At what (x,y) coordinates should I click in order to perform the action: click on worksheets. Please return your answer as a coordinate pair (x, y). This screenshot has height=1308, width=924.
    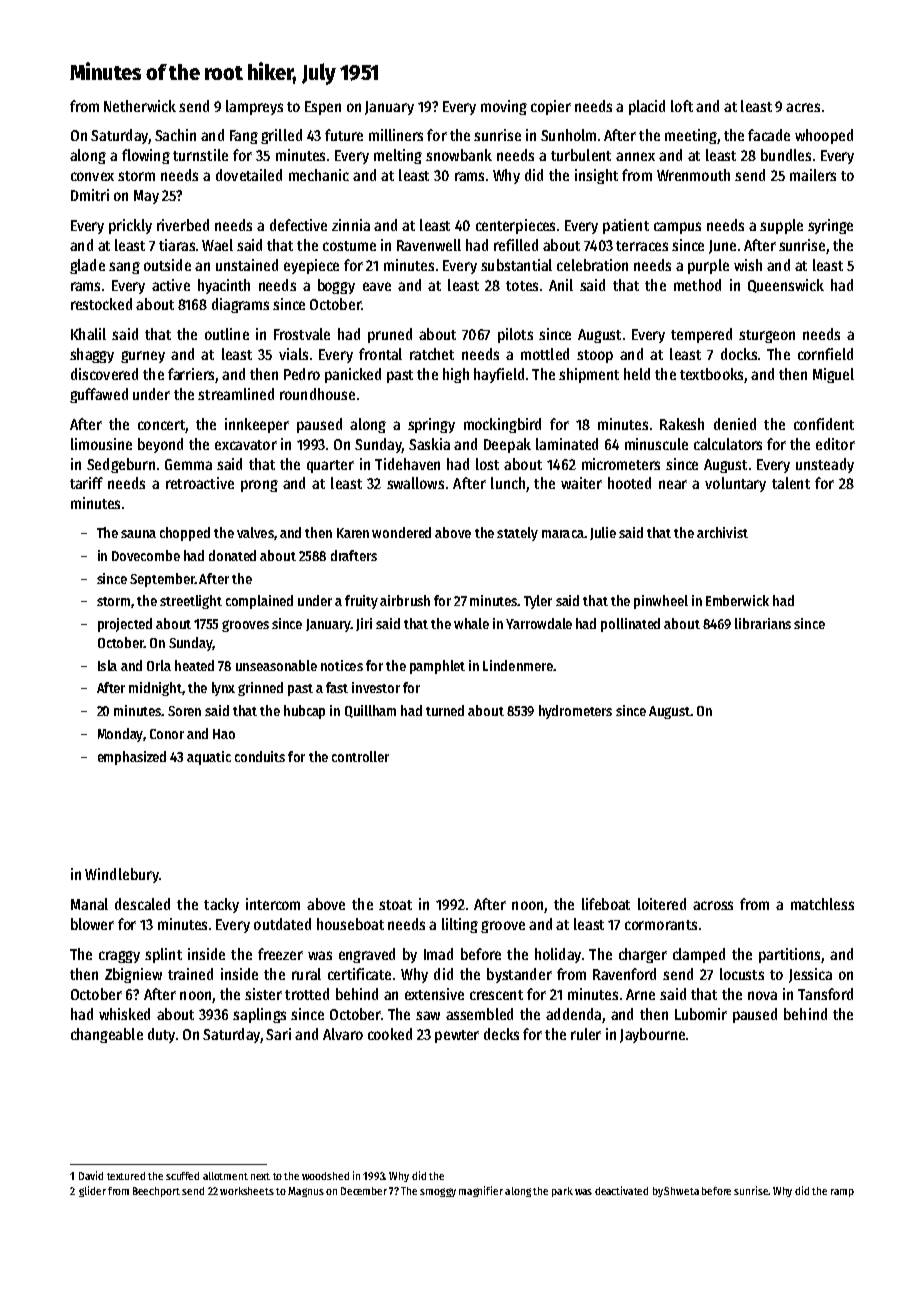
    Looking at the image, I should click on (247, 1191).
